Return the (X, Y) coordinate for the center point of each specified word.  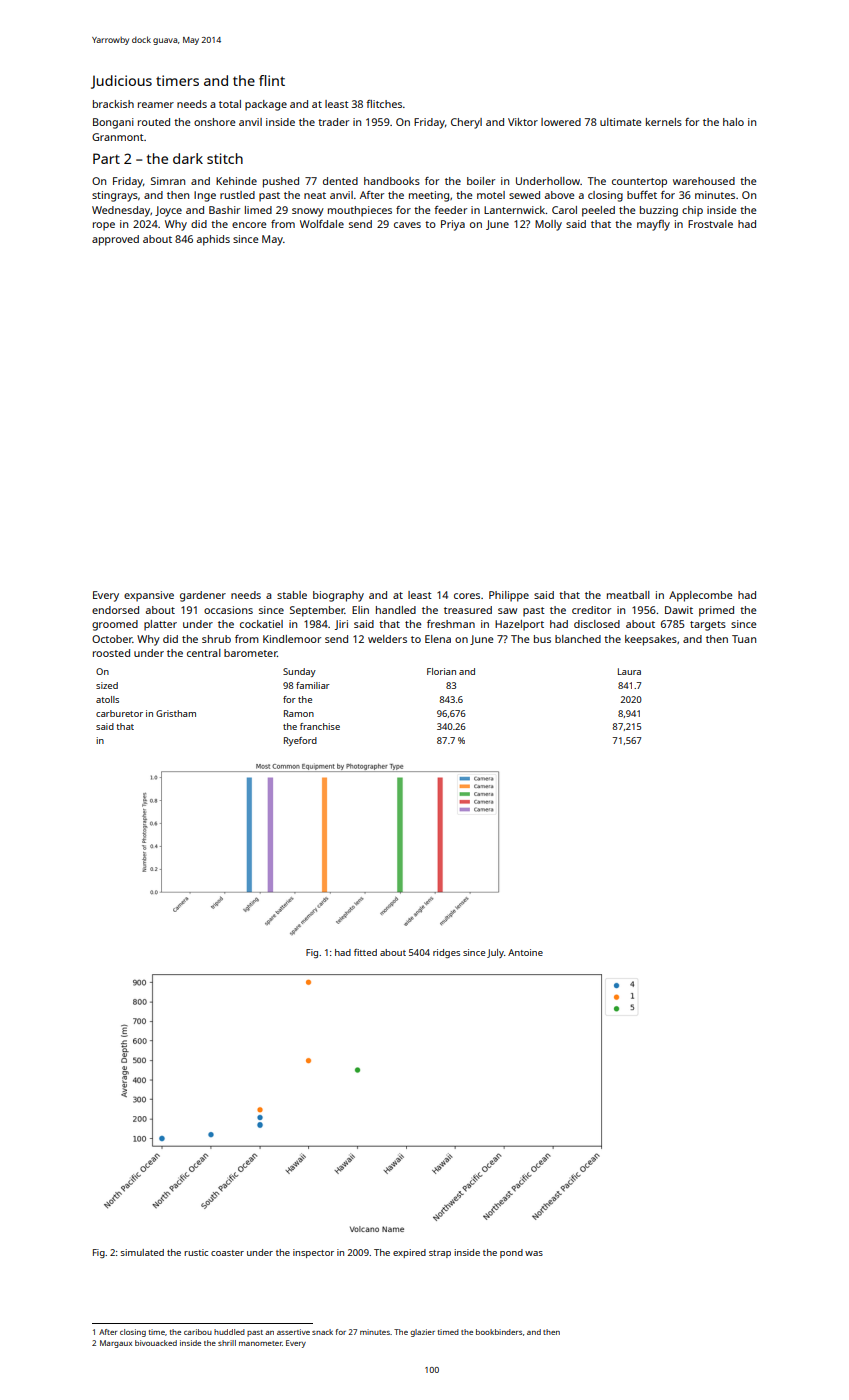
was (534, 1253)
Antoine (525, 952)
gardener (203, 596)
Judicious (121, 82)
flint (272, 80)
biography (338, 596)
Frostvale (710, 224)
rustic (196, 1252)
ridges (446, 953)
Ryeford (300, 741)
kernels (664, 122)
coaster (227, 1253)
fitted (365, 952)
